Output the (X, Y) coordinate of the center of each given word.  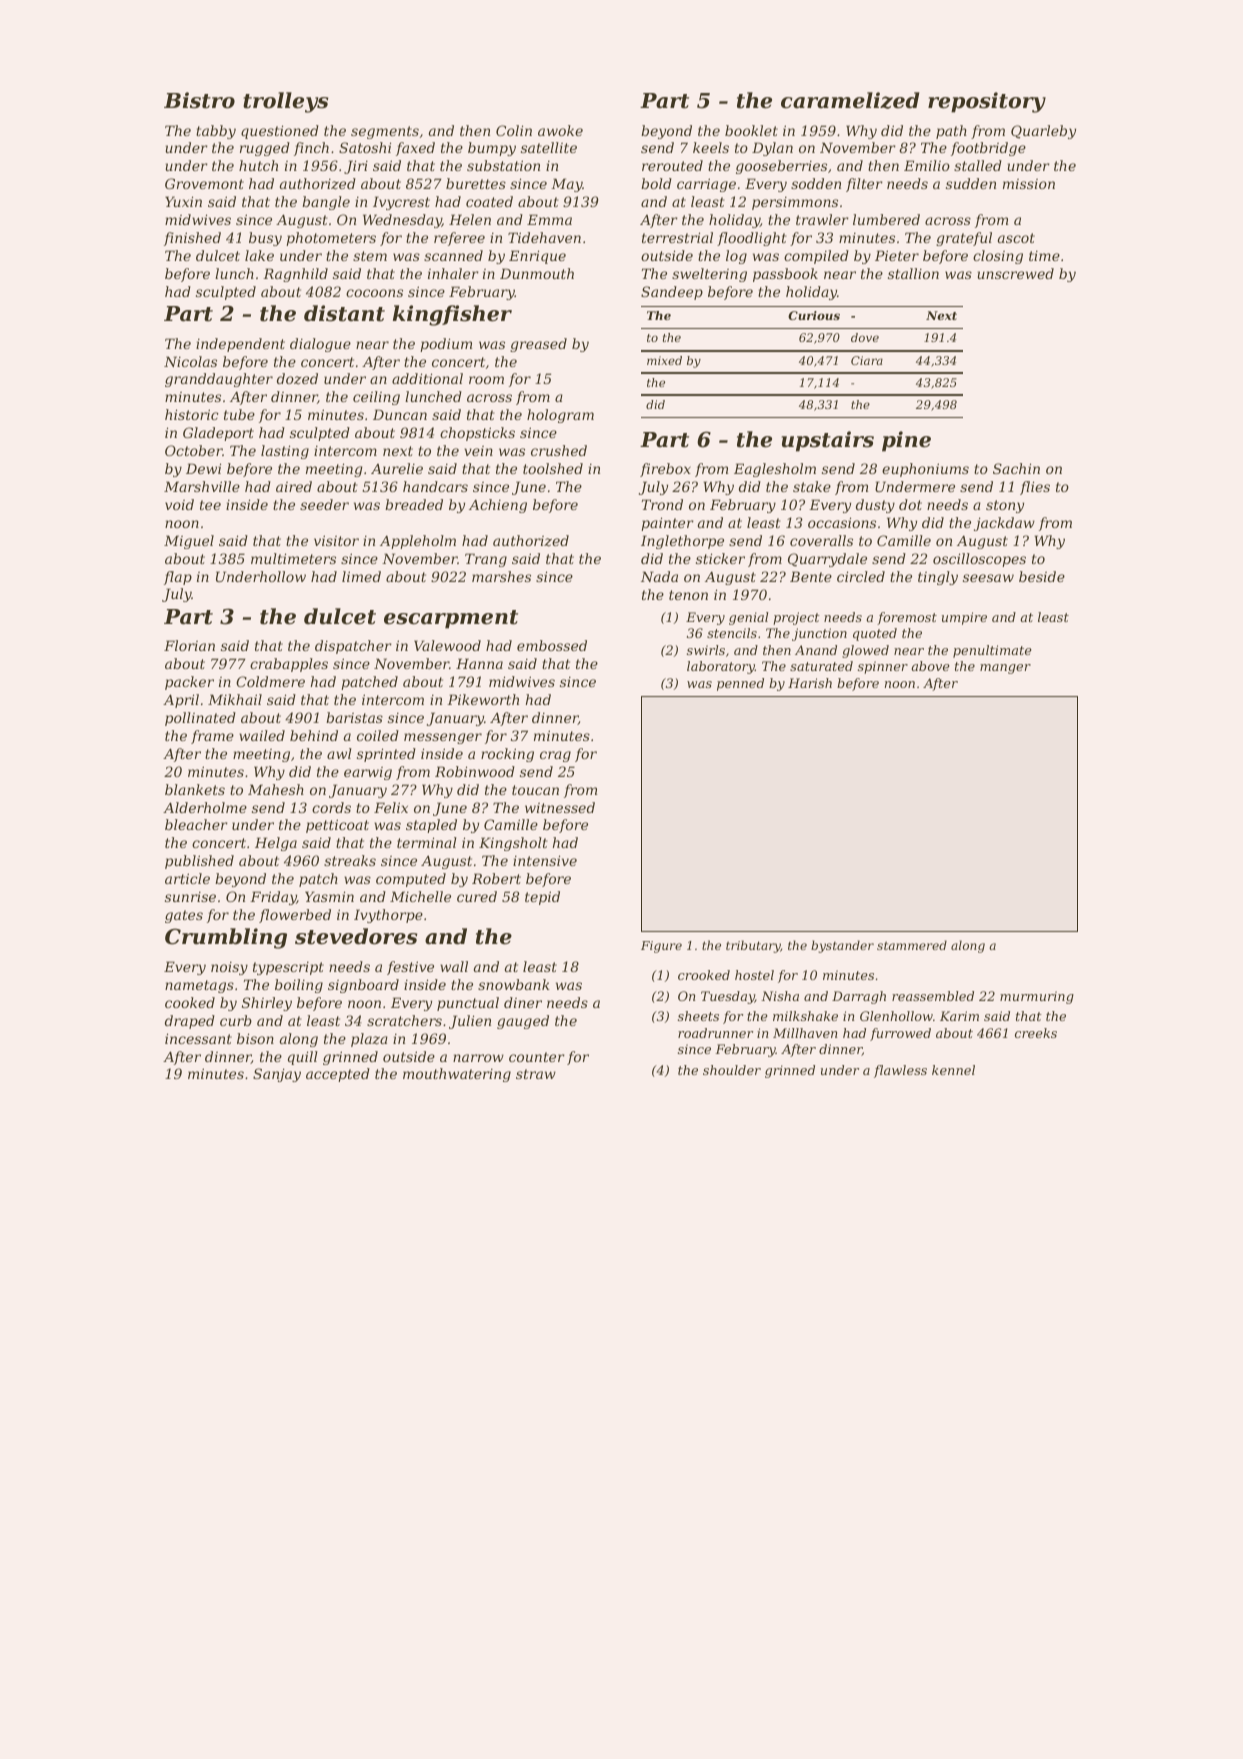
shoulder (732, 1070)
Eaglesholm (775, 470)
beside (1042, 576)
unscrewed (1016, 273)
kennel (953, 1070)
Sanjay (277, 1075)
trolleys (286, 102)
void (179, 504)
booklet (751, 130)
